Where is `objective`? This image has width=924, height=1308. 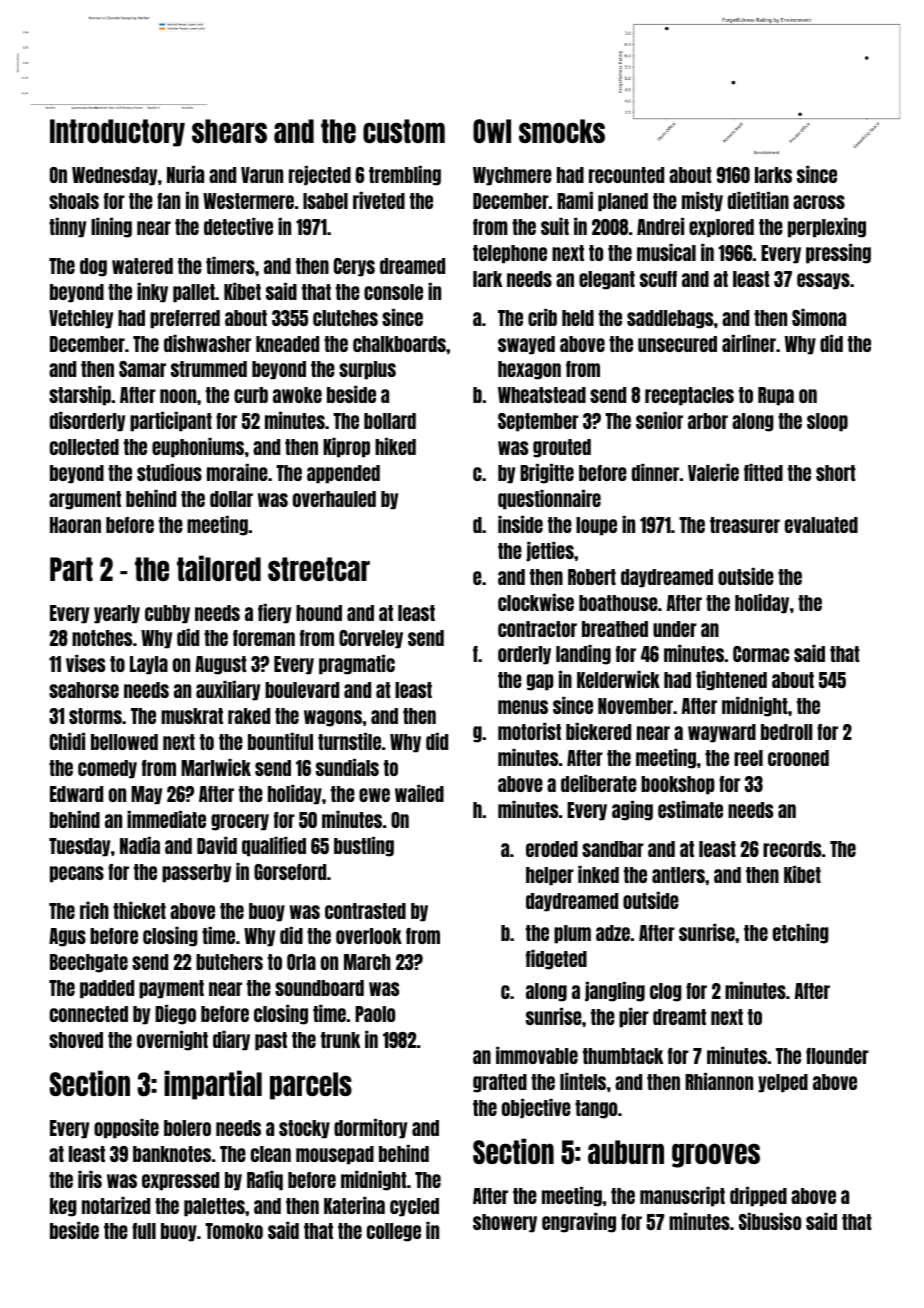 objective is located at coordinates (536, 1109).
